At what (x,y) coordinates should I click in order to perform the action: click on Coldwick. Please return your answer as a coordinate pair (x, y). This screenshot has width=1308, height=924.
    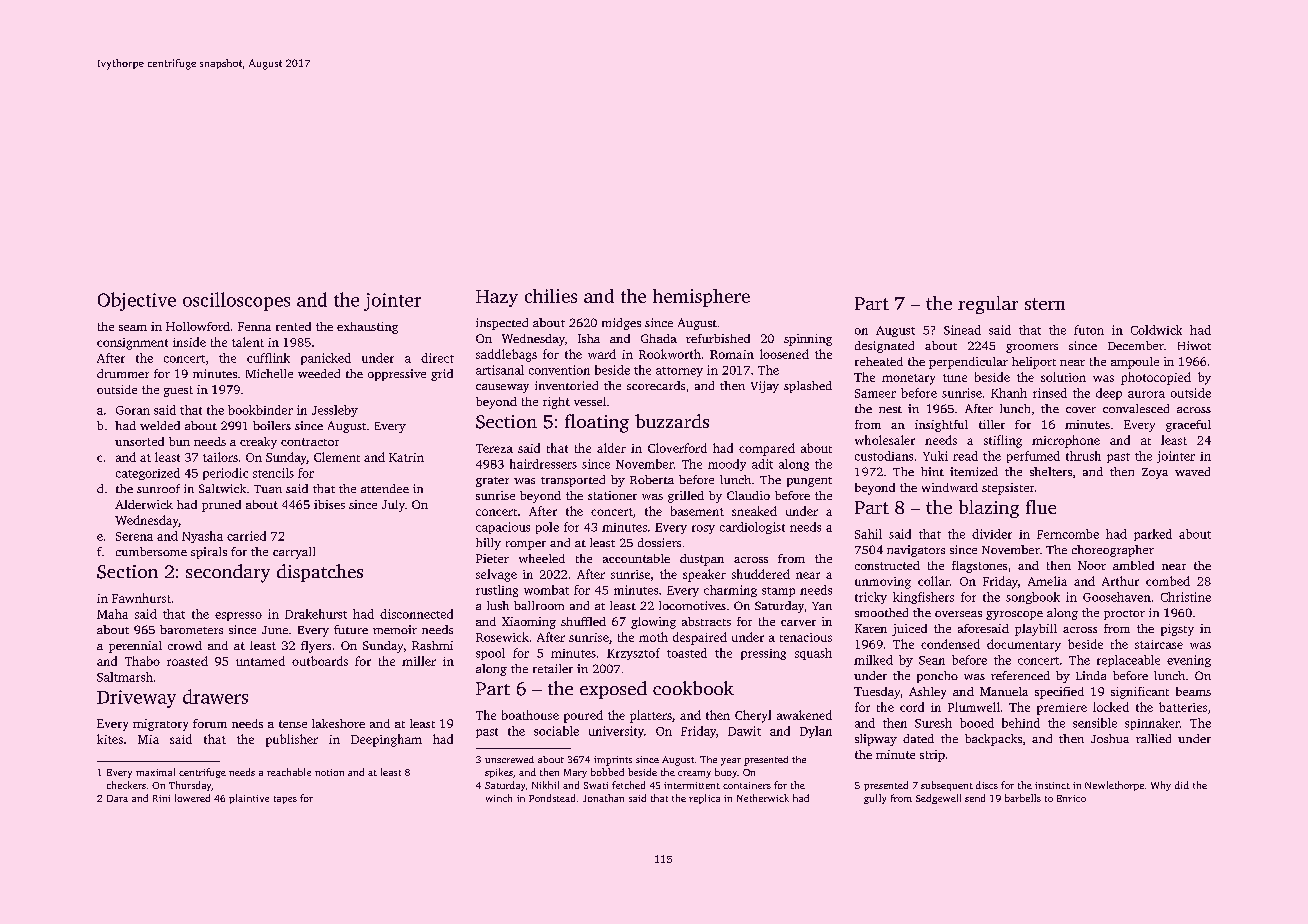
    Looking at the image, I should click on (1156, 330).
